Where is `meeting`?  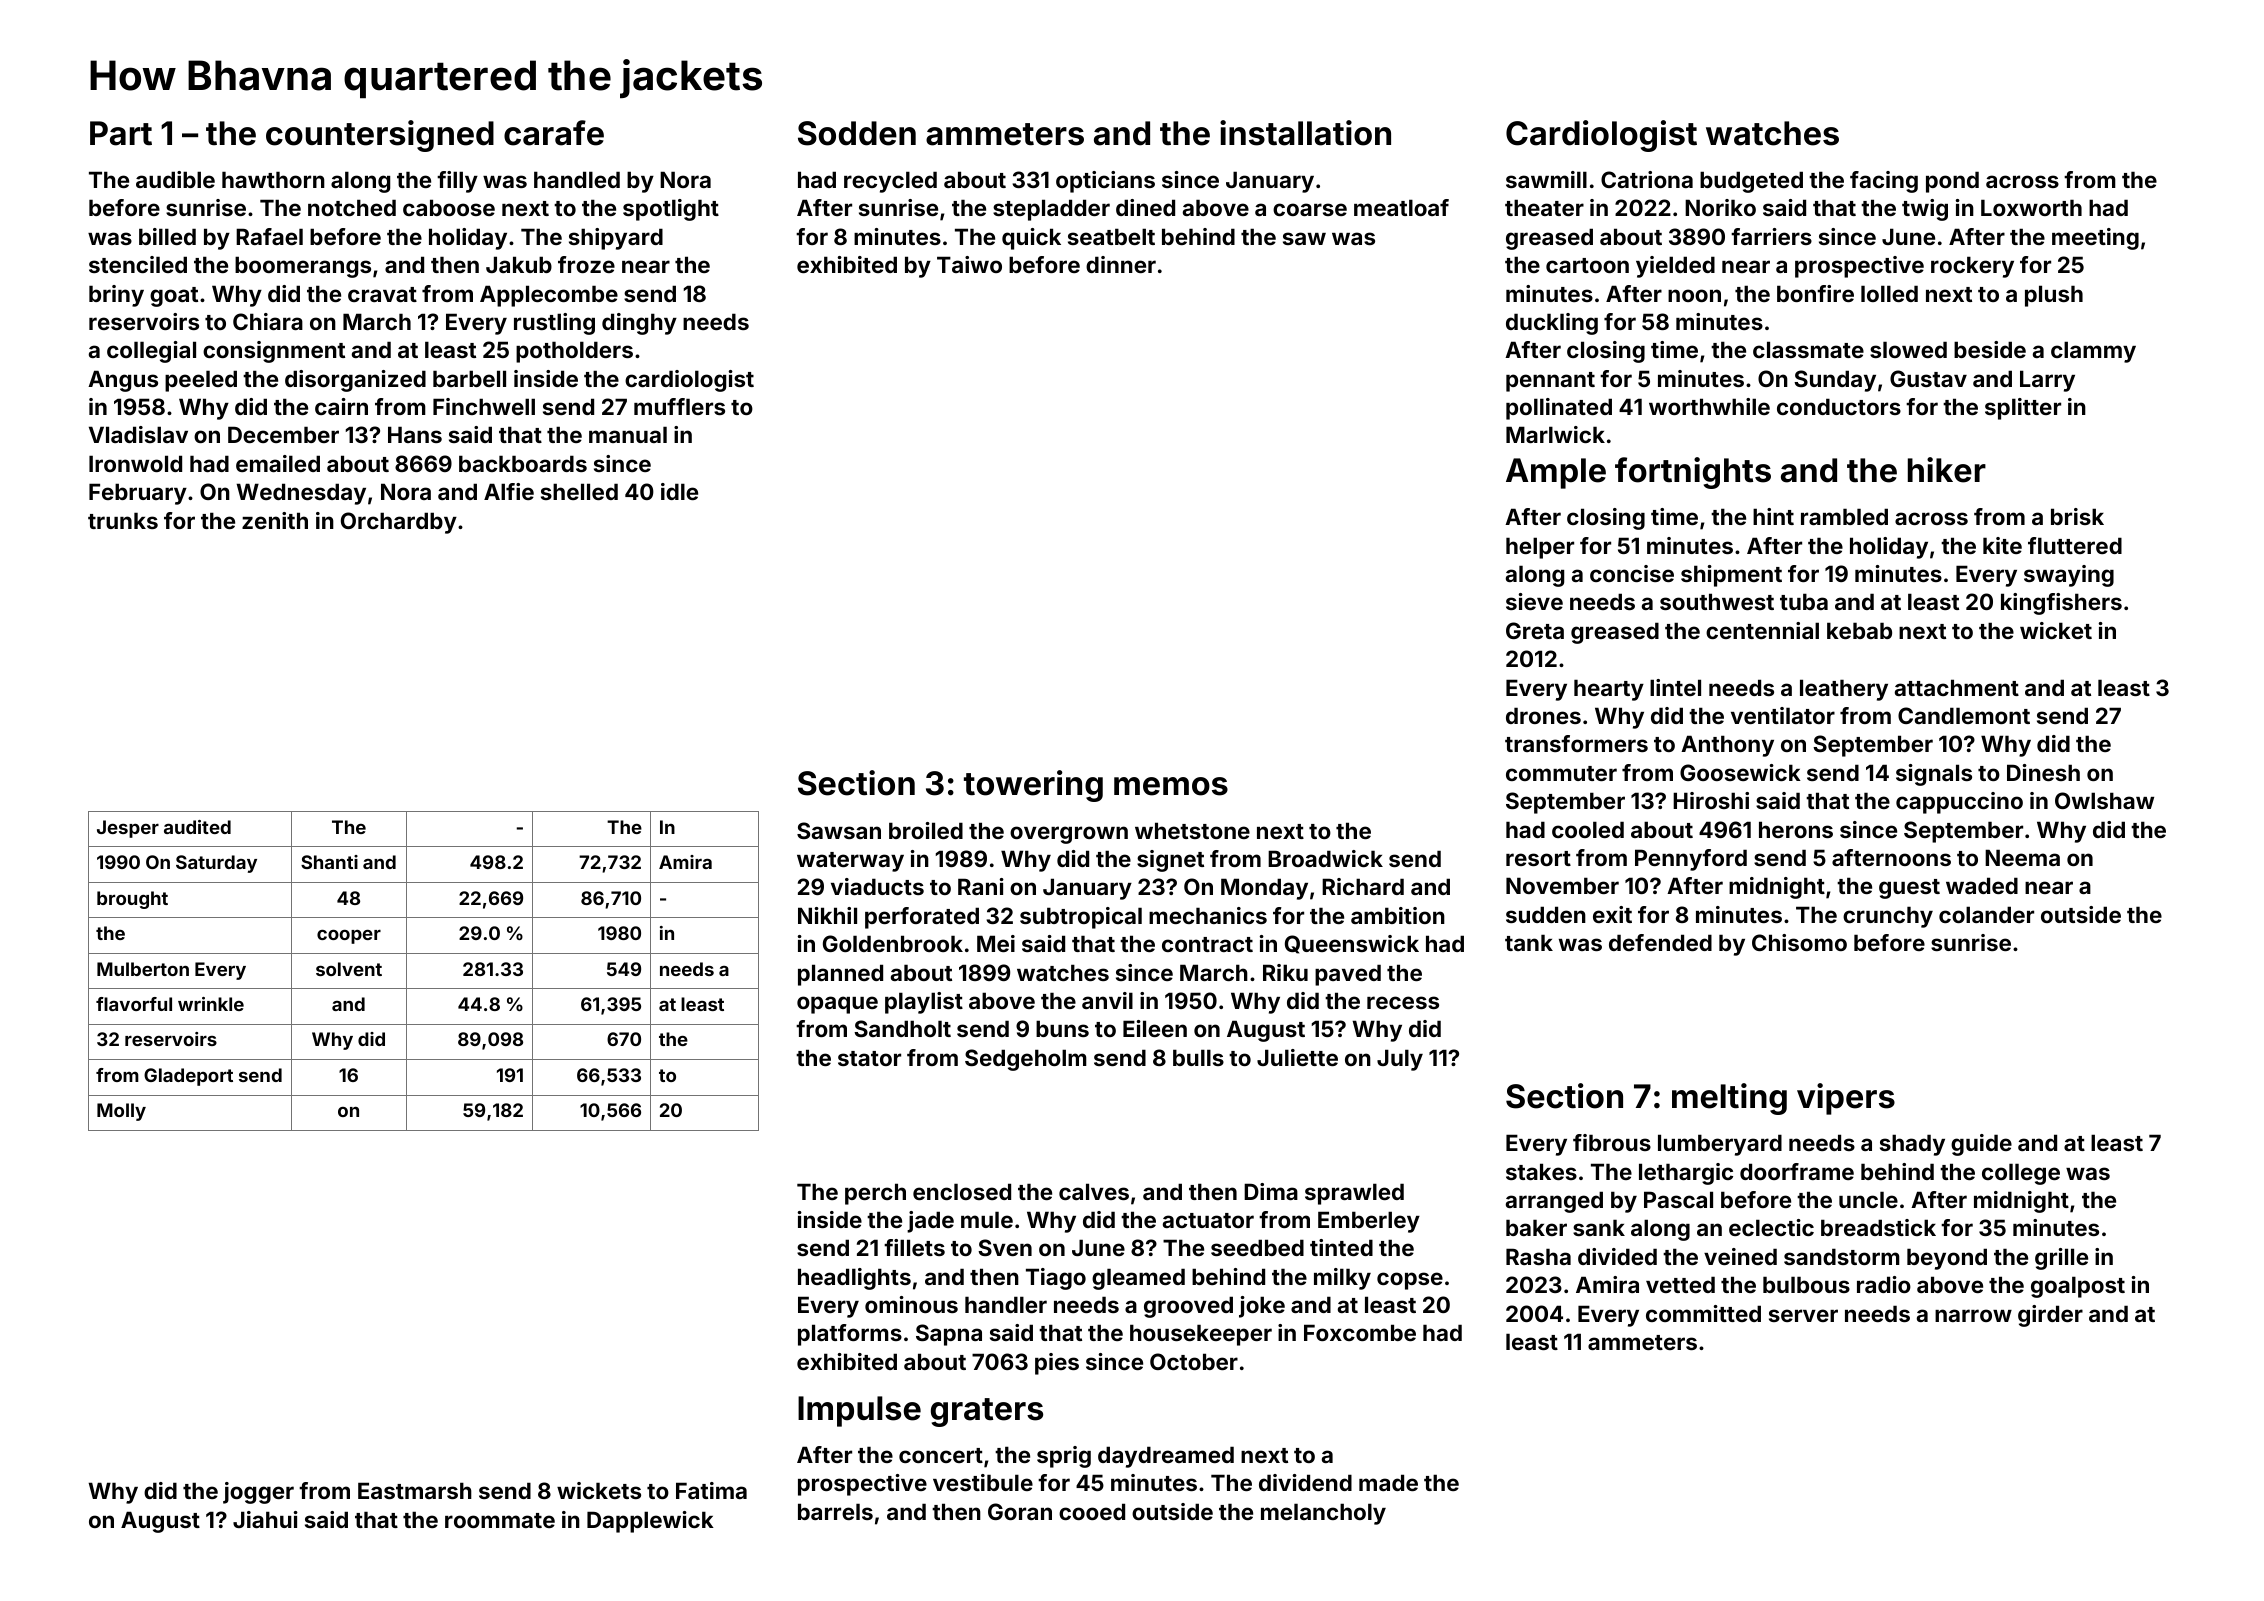
meeting is located at coordinates (2095, 239).
